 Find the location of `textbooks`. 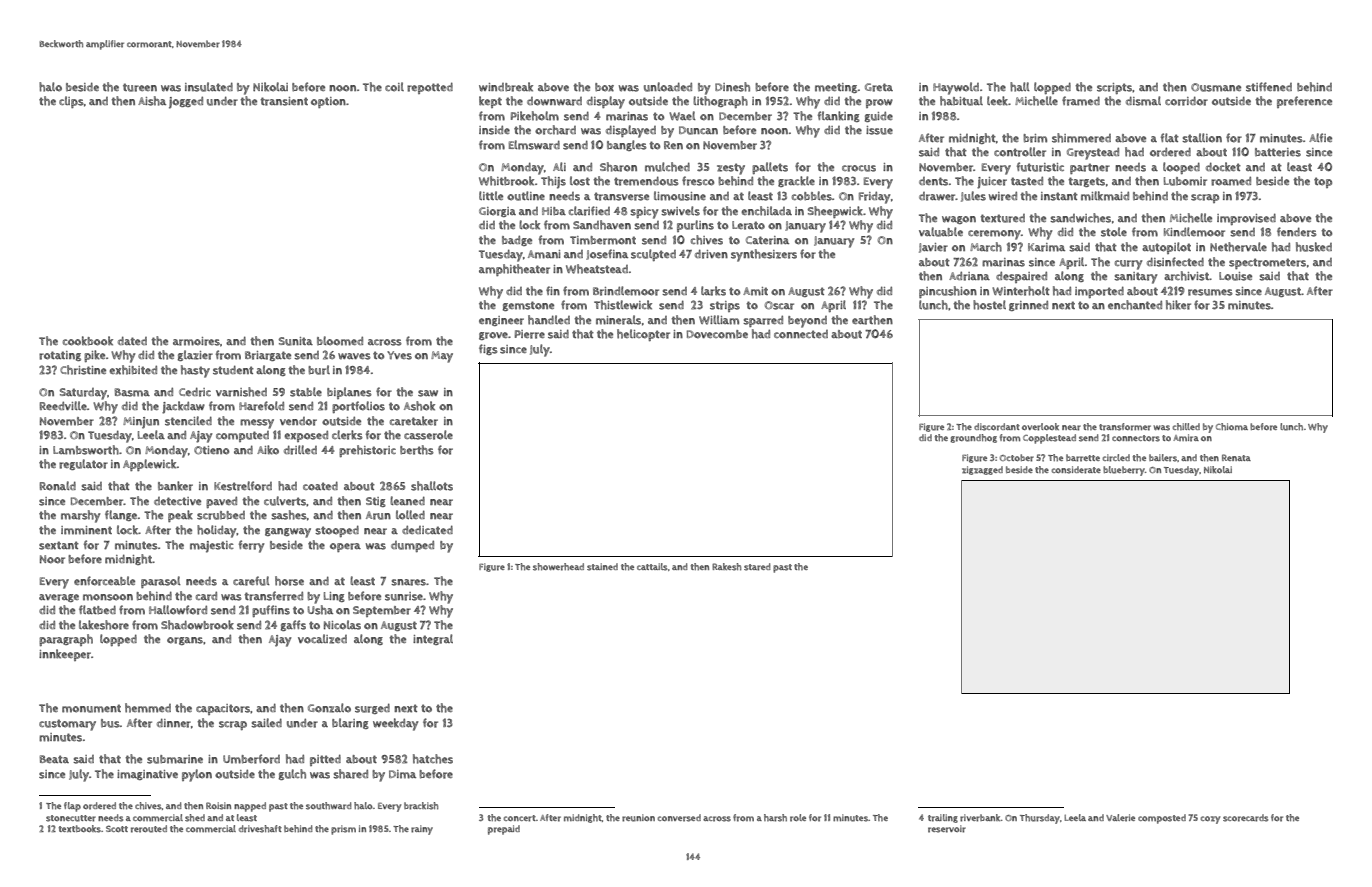

textbooks is located at coordinates (80, 829).
